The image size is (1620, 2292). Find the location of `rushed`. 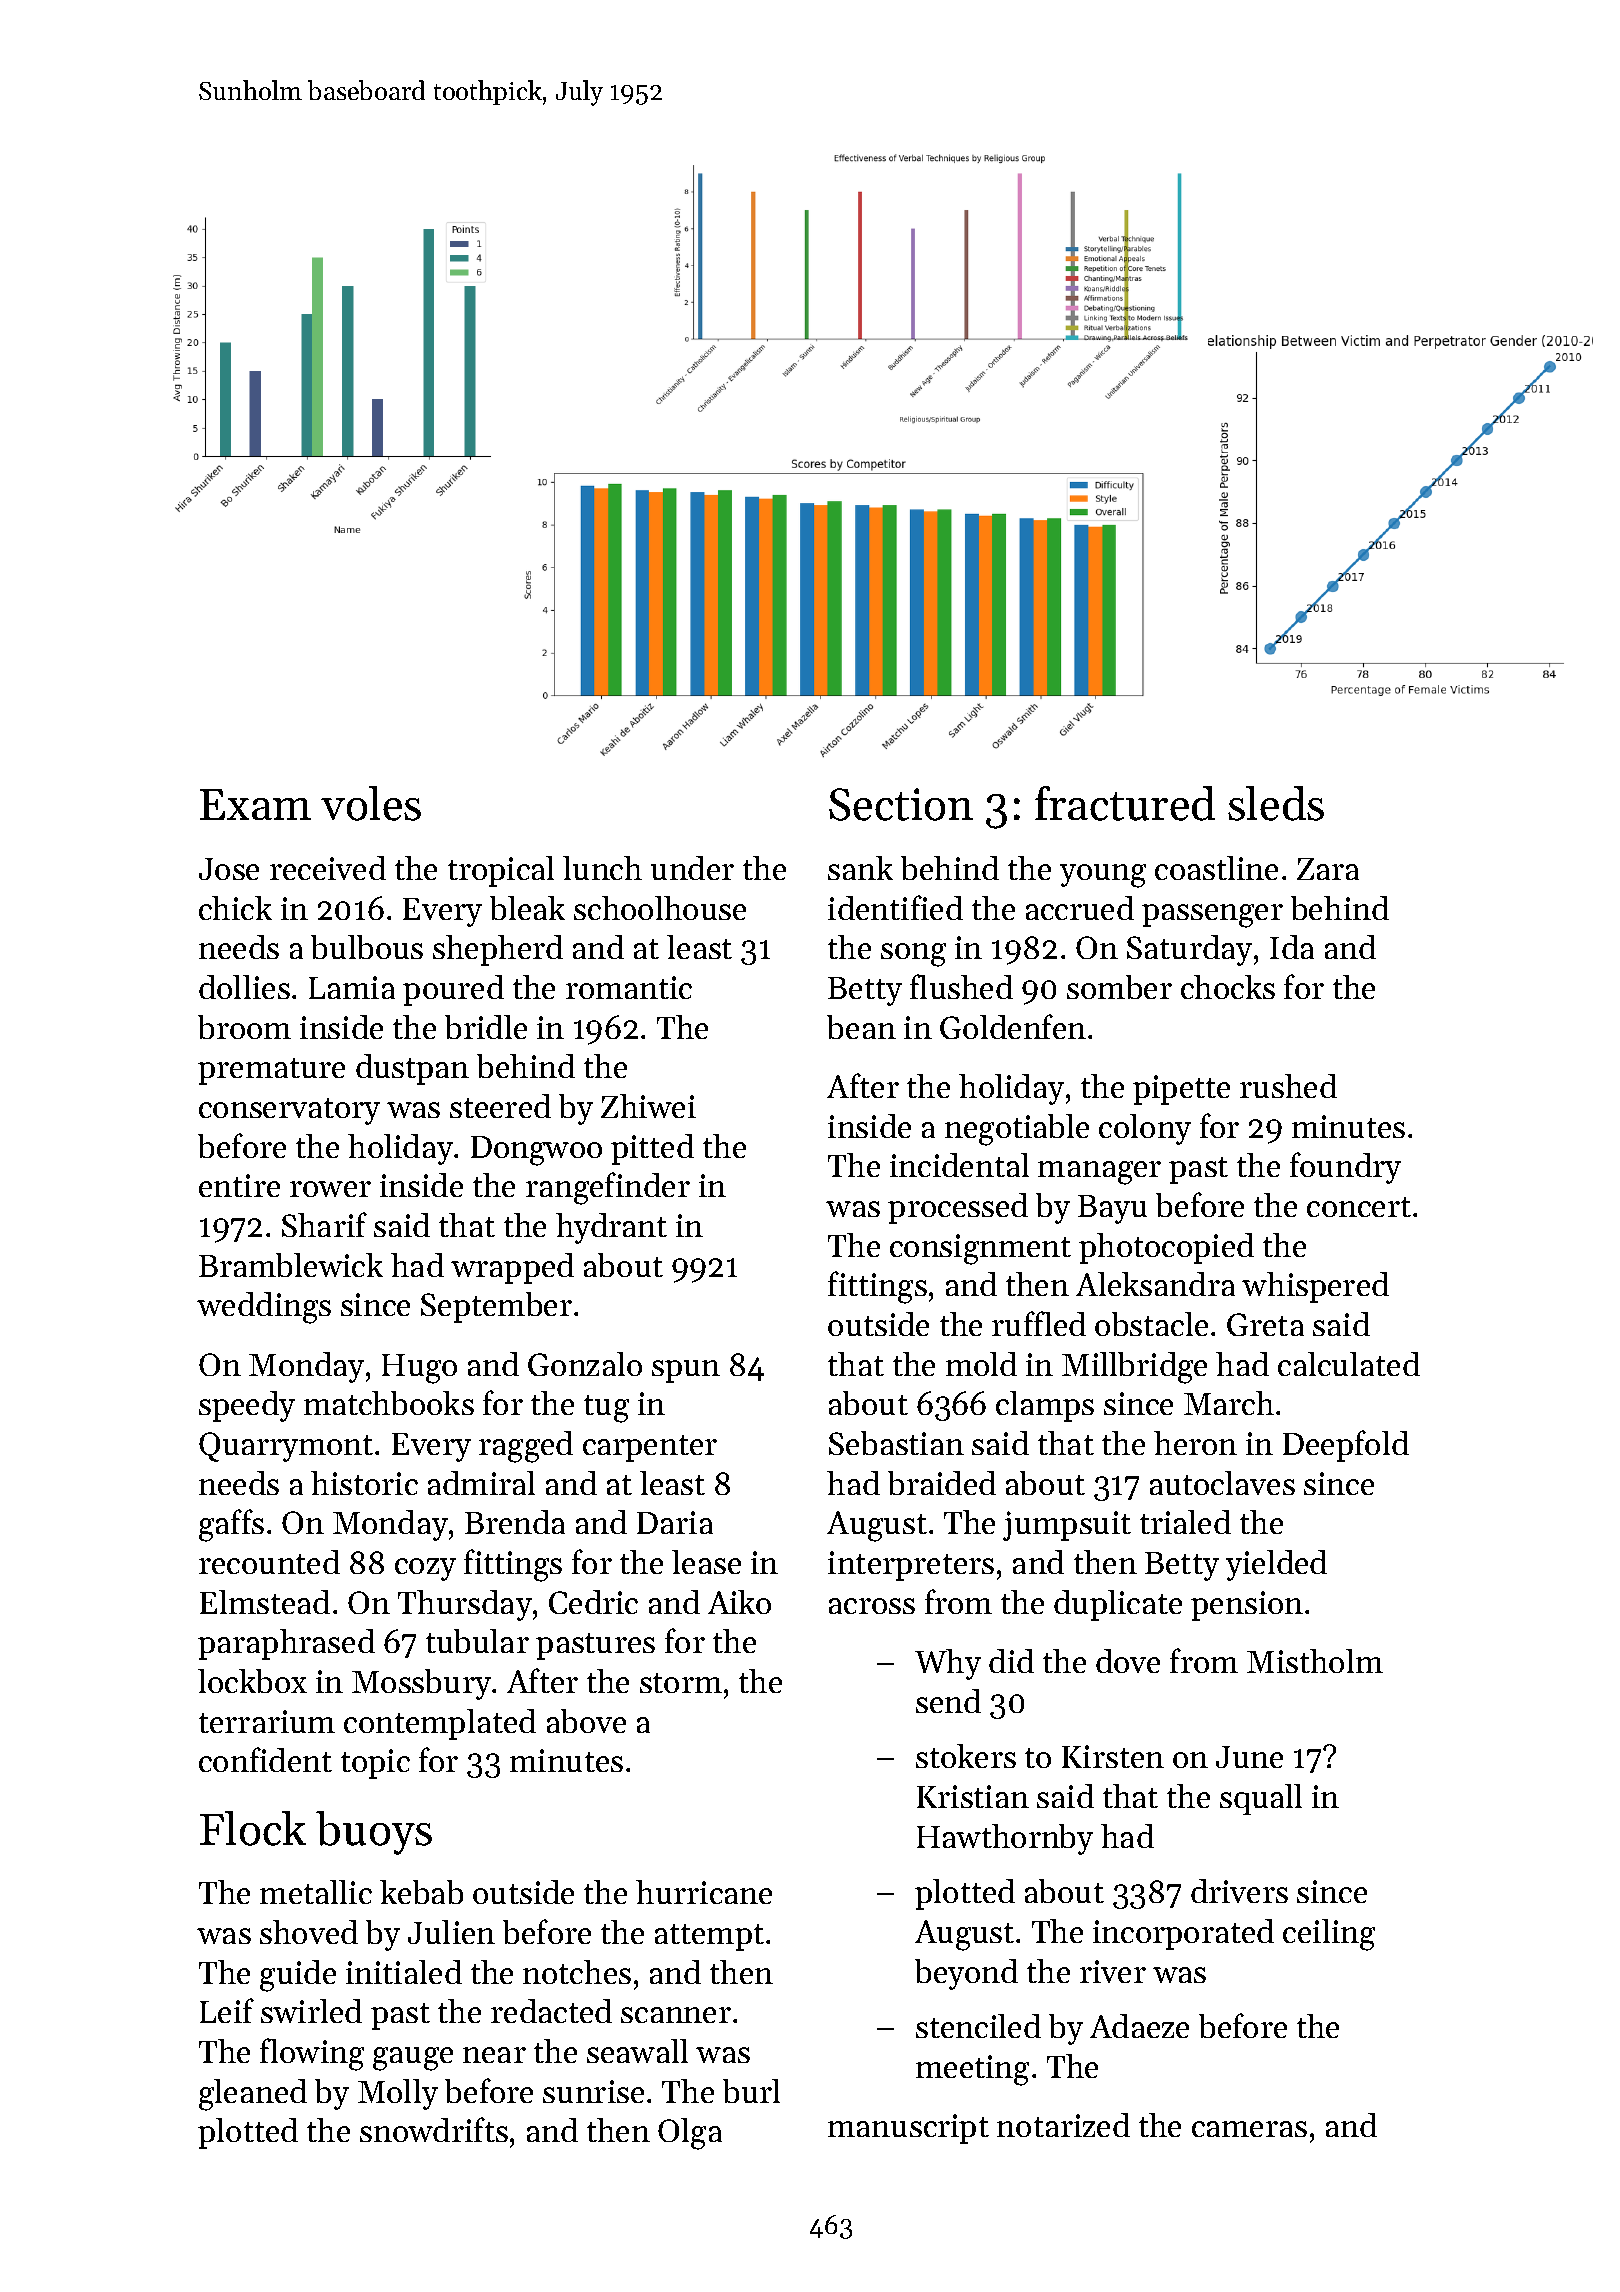

rushed is located at coordinates (1288, 1086).
